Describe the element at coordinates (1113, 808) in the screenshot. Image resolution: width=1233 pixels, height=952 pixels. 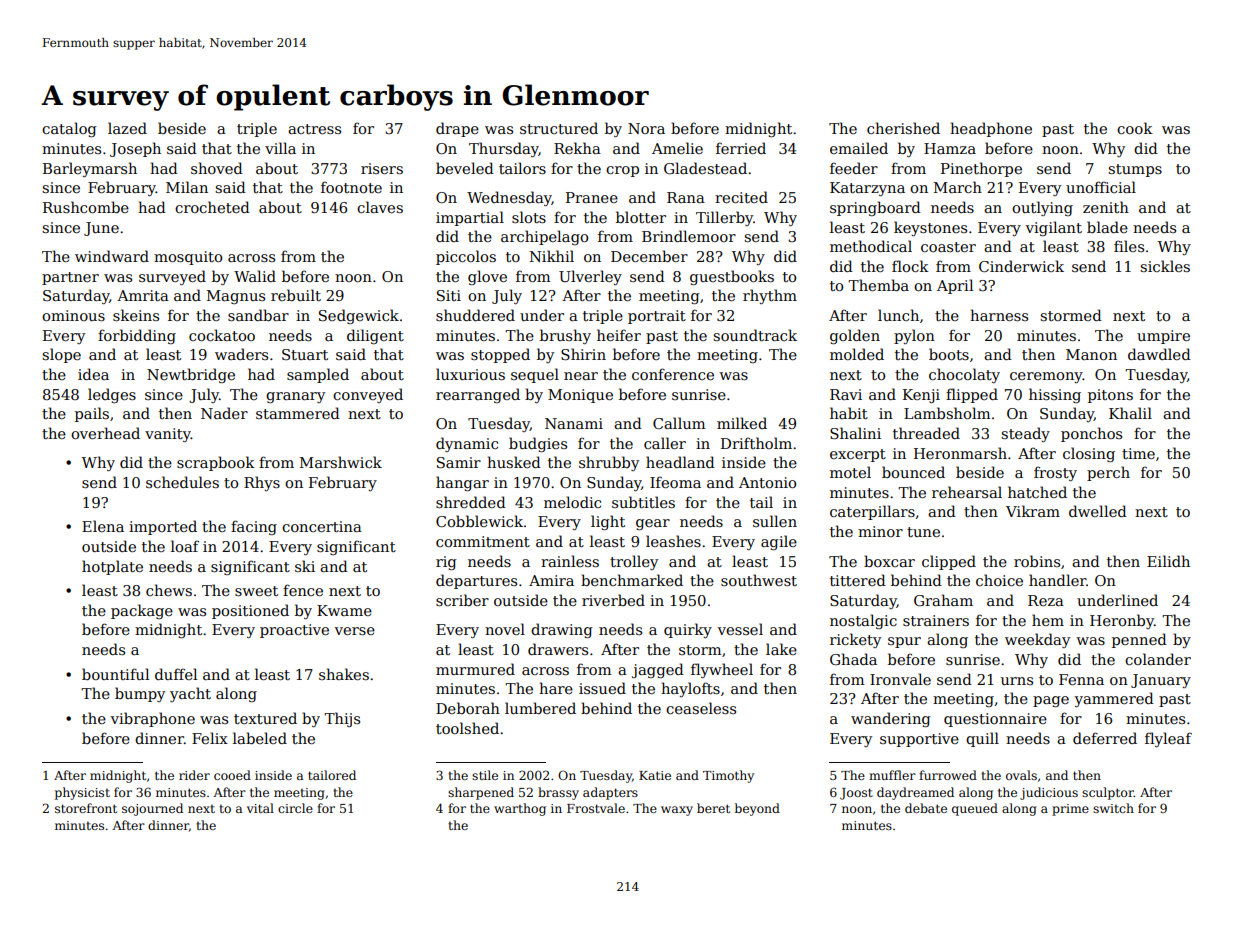
I see `switch` at that location.
